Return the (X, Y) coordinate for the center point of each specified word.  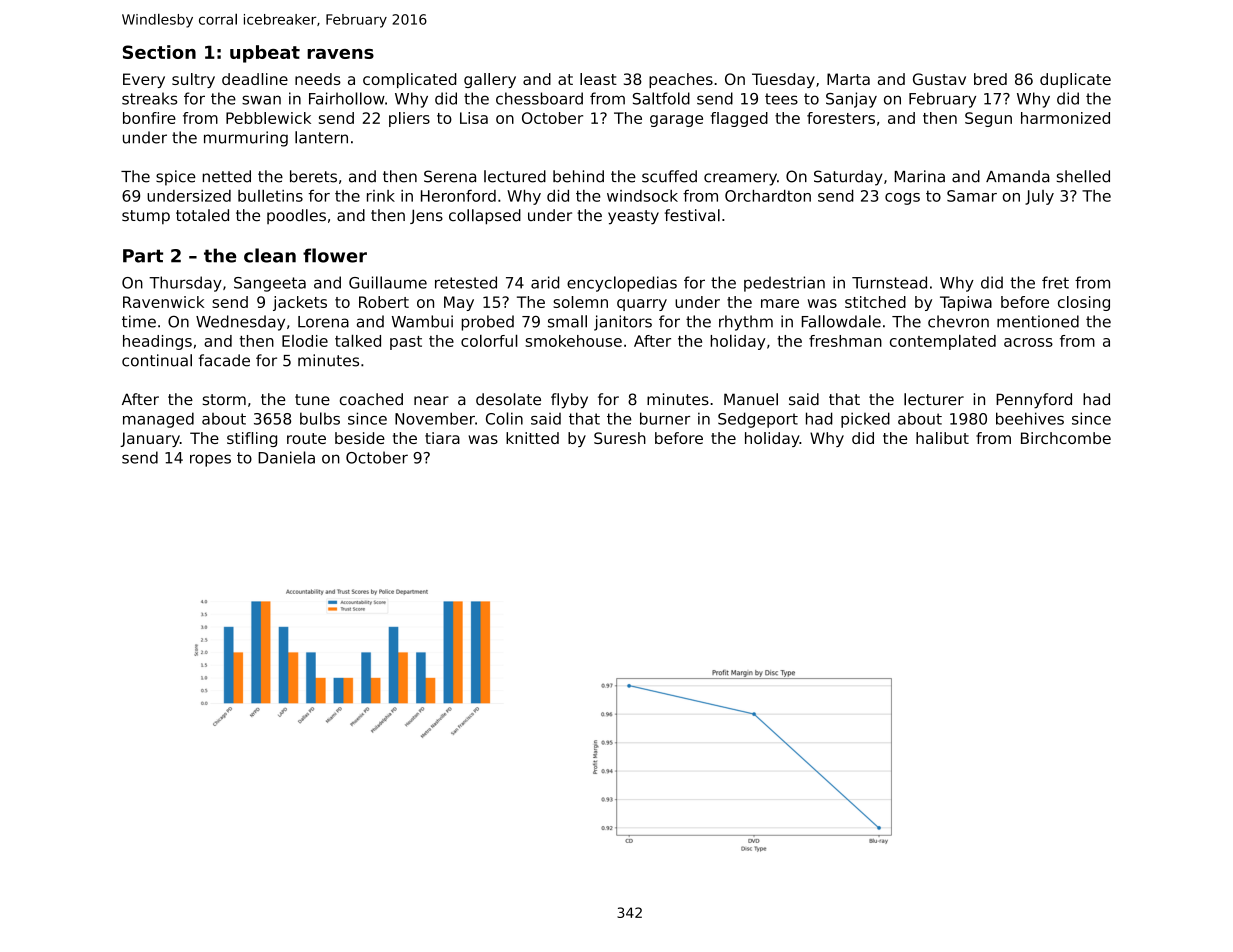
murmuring (246, 139)
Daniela (286, 457)
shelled (1083, 176)
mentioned (1038, 321)
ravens (340, 54)
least (598, 79)
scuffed (669, 176)
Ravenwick (163, 302)
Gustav (939, 79)
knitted (532, 438)
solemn (580, 302)
